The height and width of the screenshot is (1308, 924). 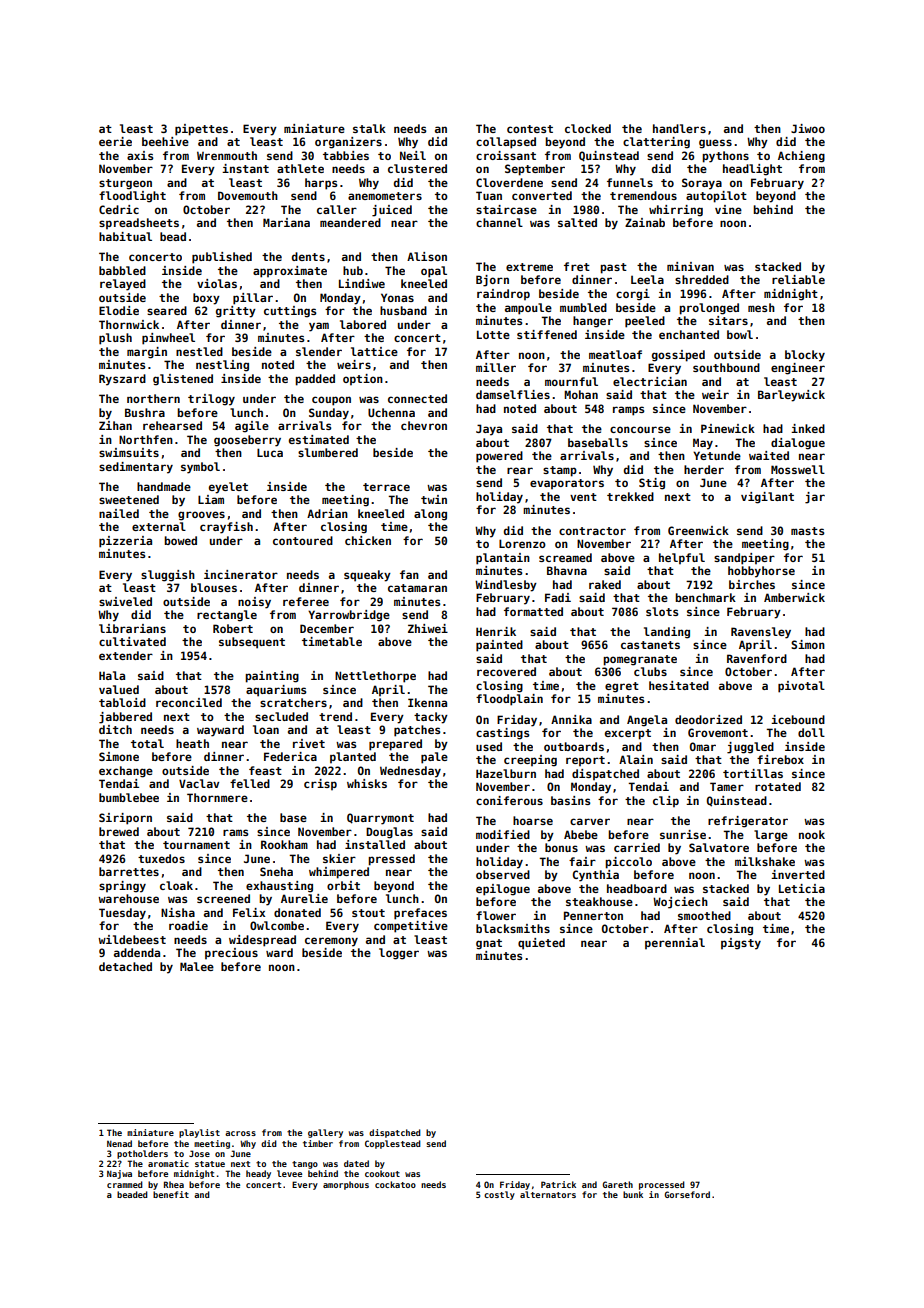 I want to click on reliable, so click(x=798, y=279).
